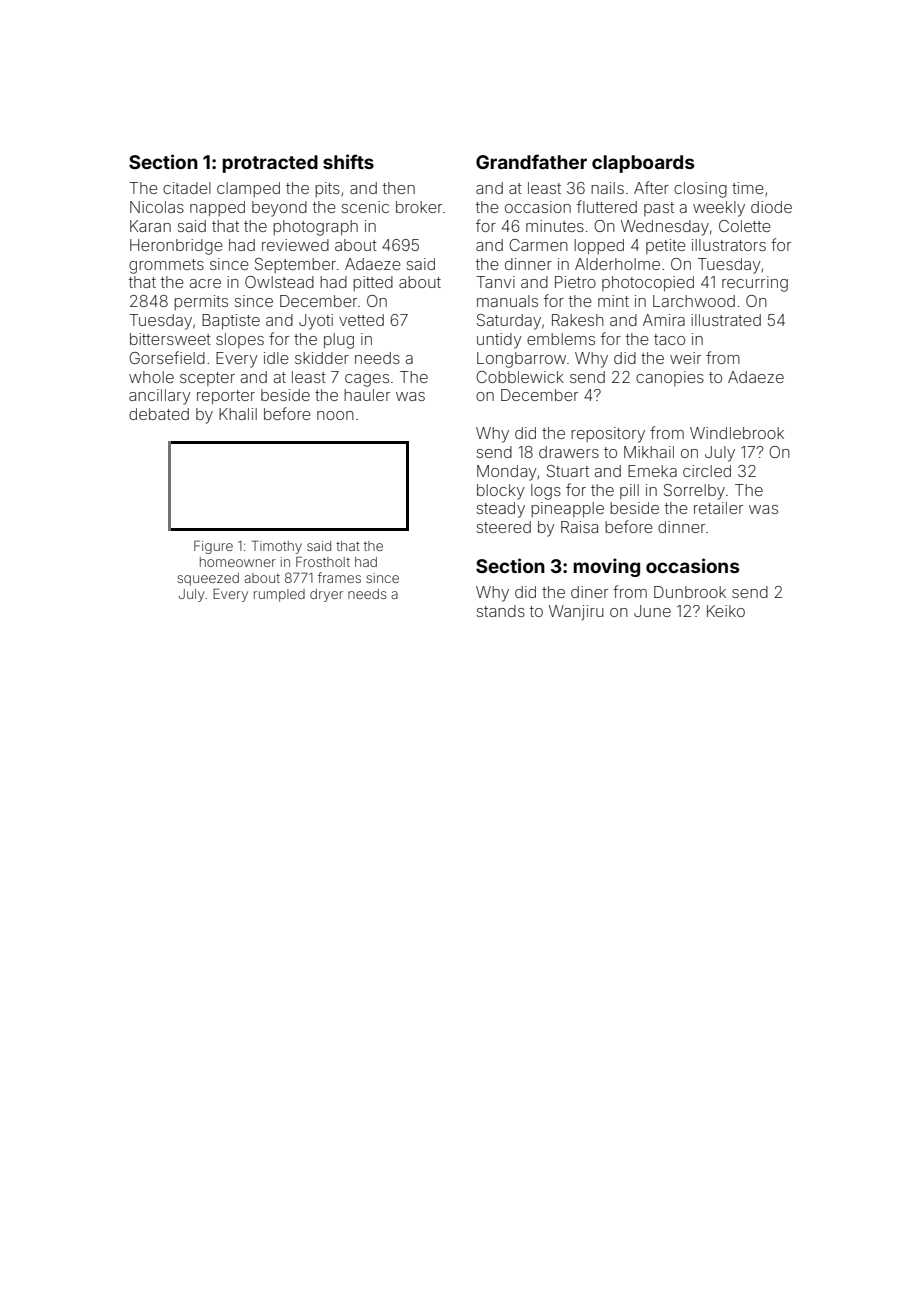  I want to click on Windlebrook, so click(737, 433).
